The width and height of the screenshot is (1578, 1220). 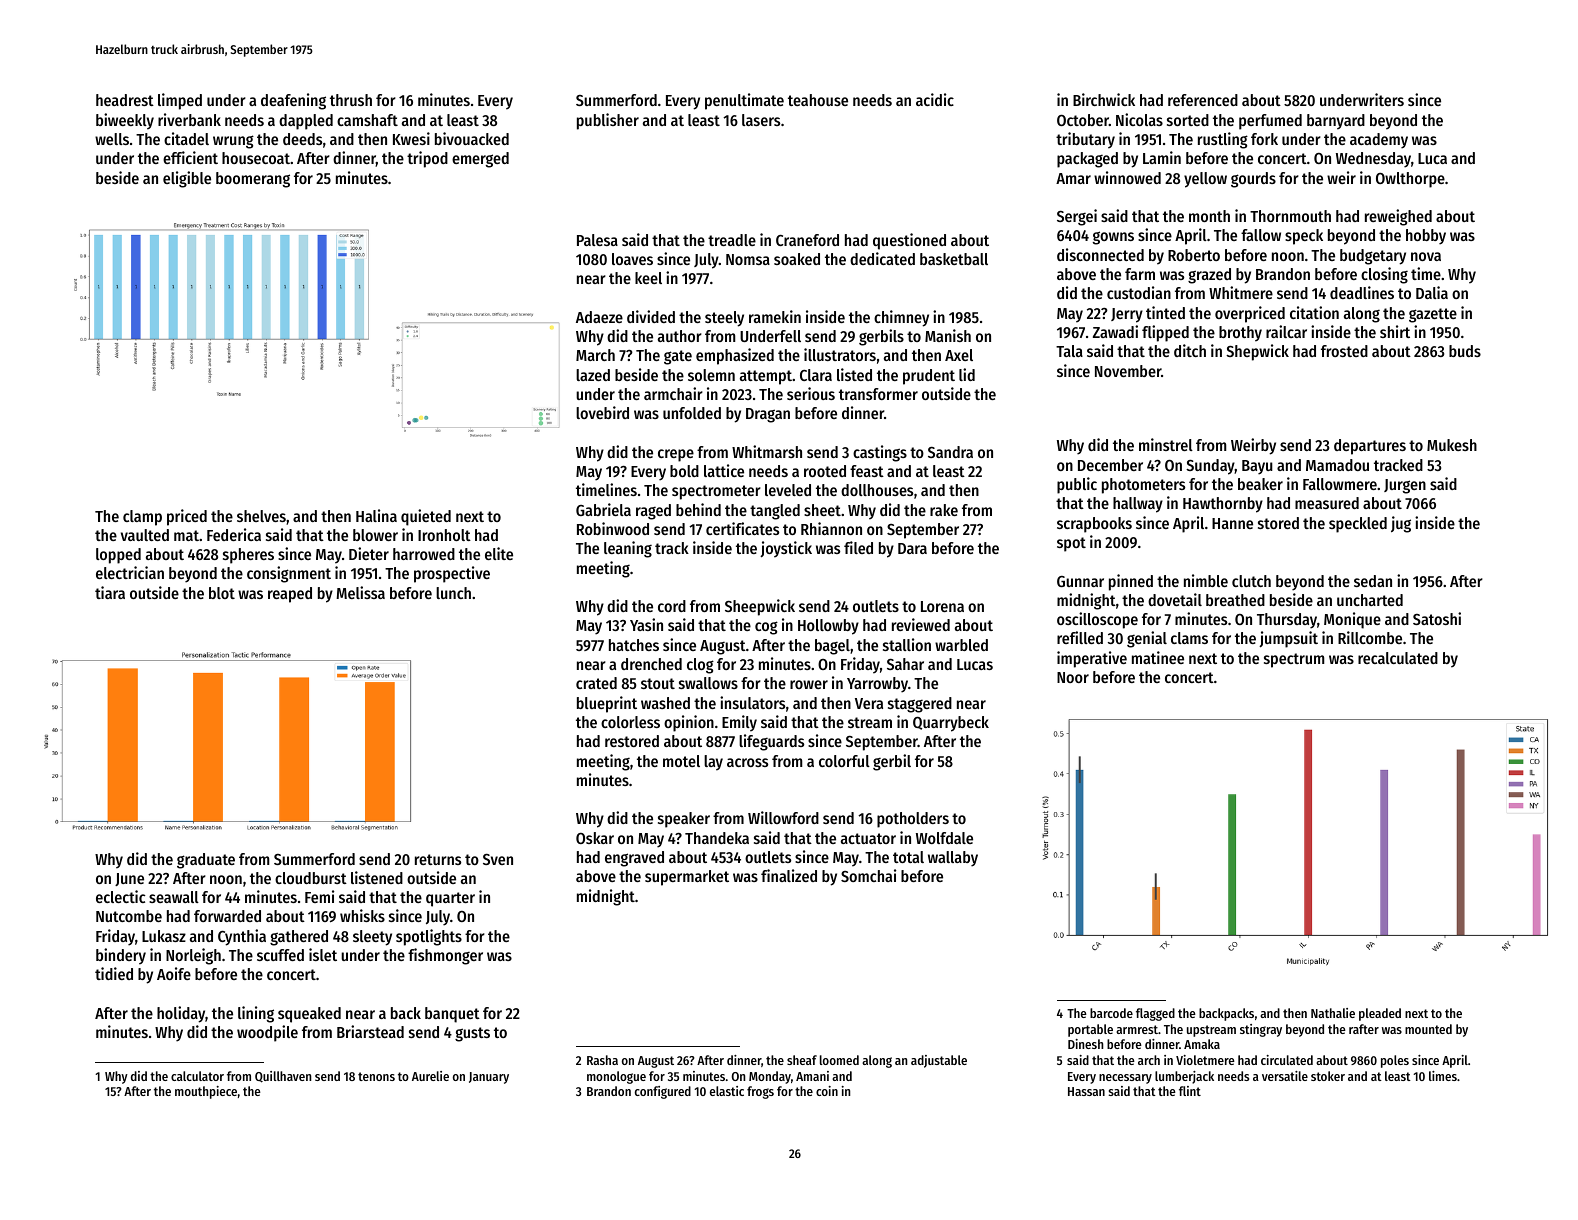 What do you see at coordinates (1465, 351) in the screenshot?
I see `buds` at bounding box center [1465, 351].
